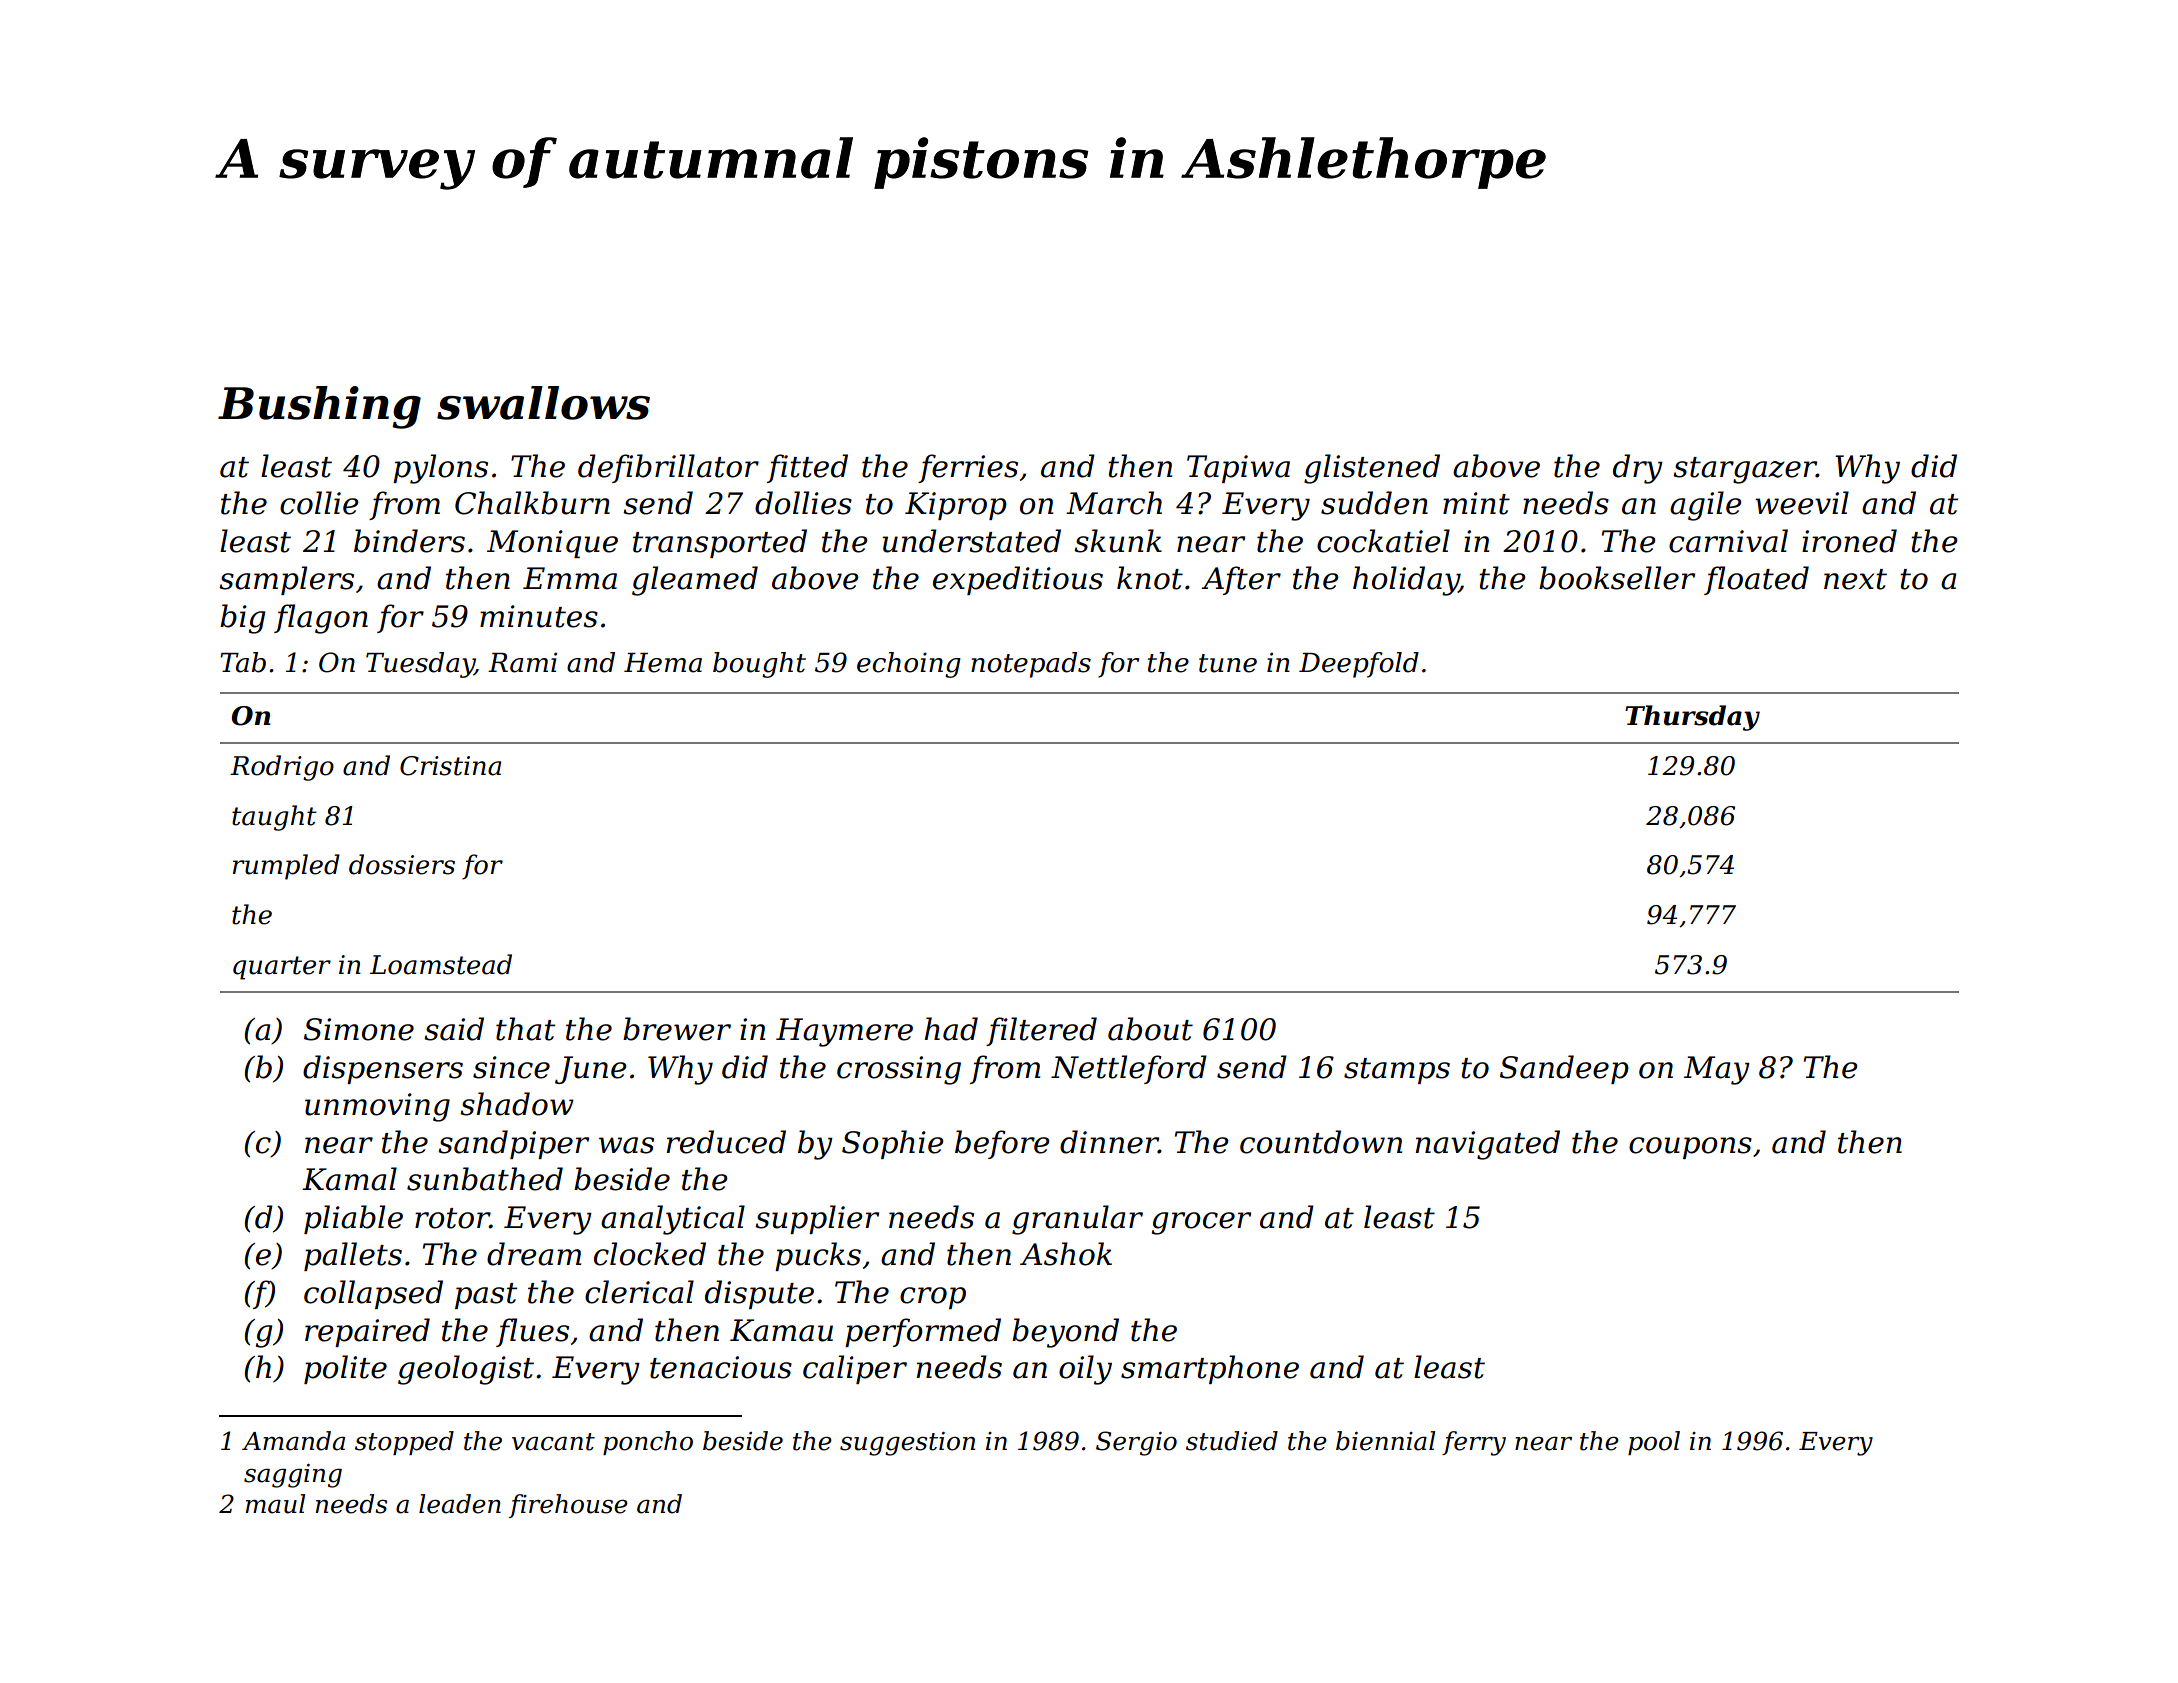 The image size is (2178, 1683). What do you see at coordinates (1114, 503) in the screenshot?
I see `March` at bounding box center [1114, 503].
